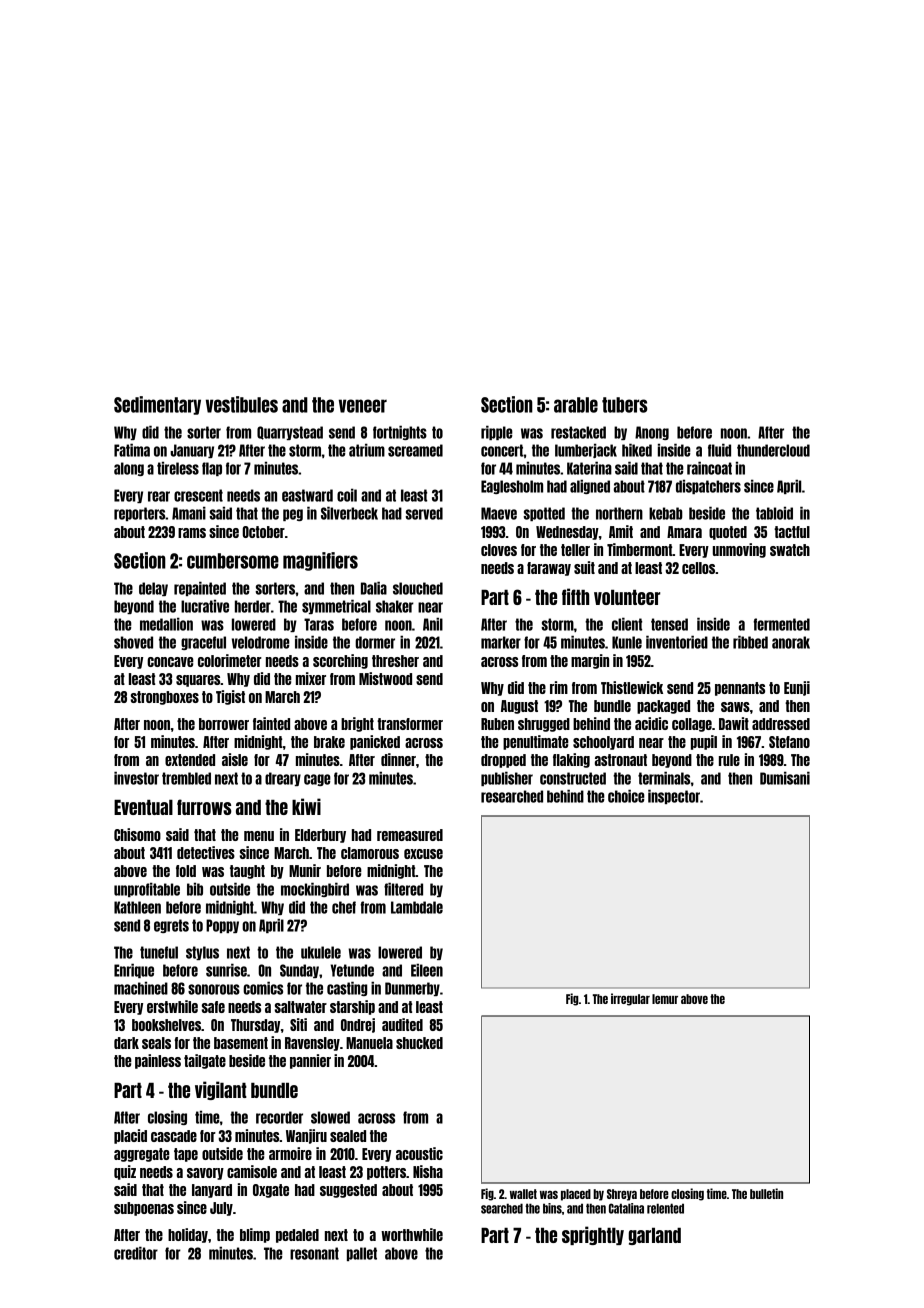 This screenshot has width=924, height=1308. I want to click on flap, so click(212, 469).
